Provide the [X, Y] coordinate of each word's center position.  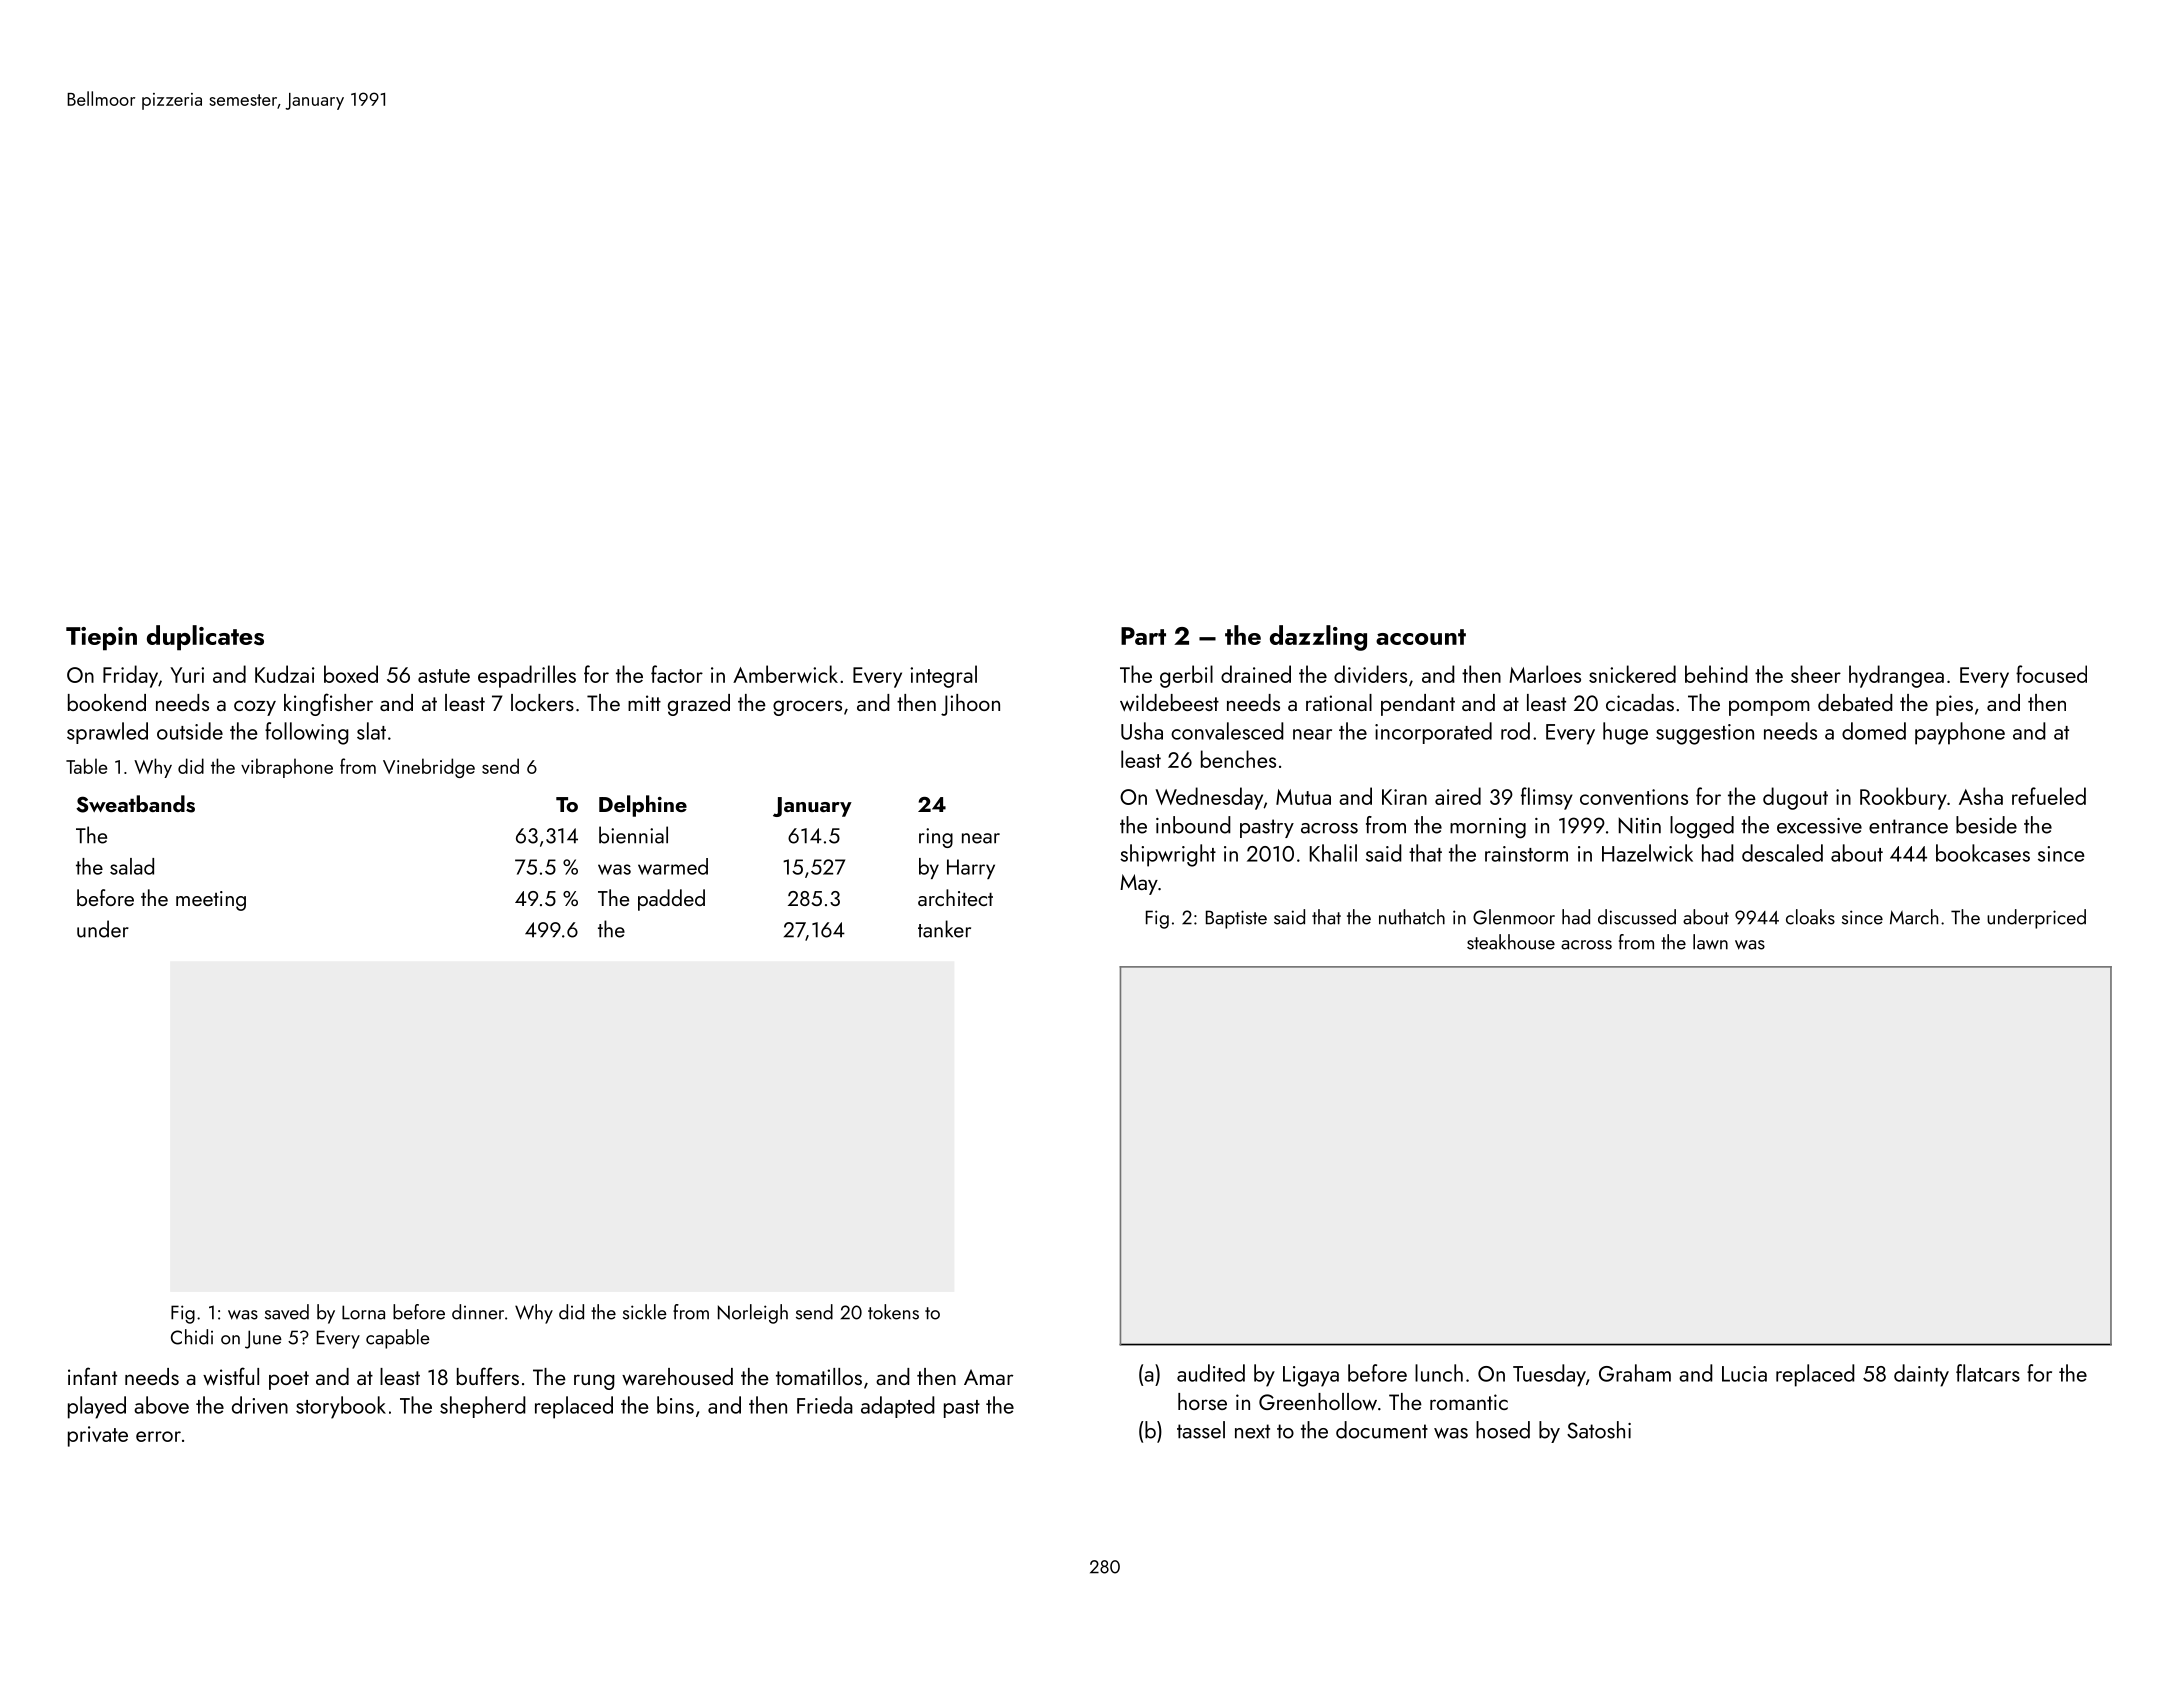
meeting [211, 901]
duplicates [205, 638]
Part [1143, 636]
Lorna [363, 1312]
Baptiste [1236, 919]
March [1914, 917]
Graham [1635, 1373]
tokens [893, 1312]
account [1421, 637]
